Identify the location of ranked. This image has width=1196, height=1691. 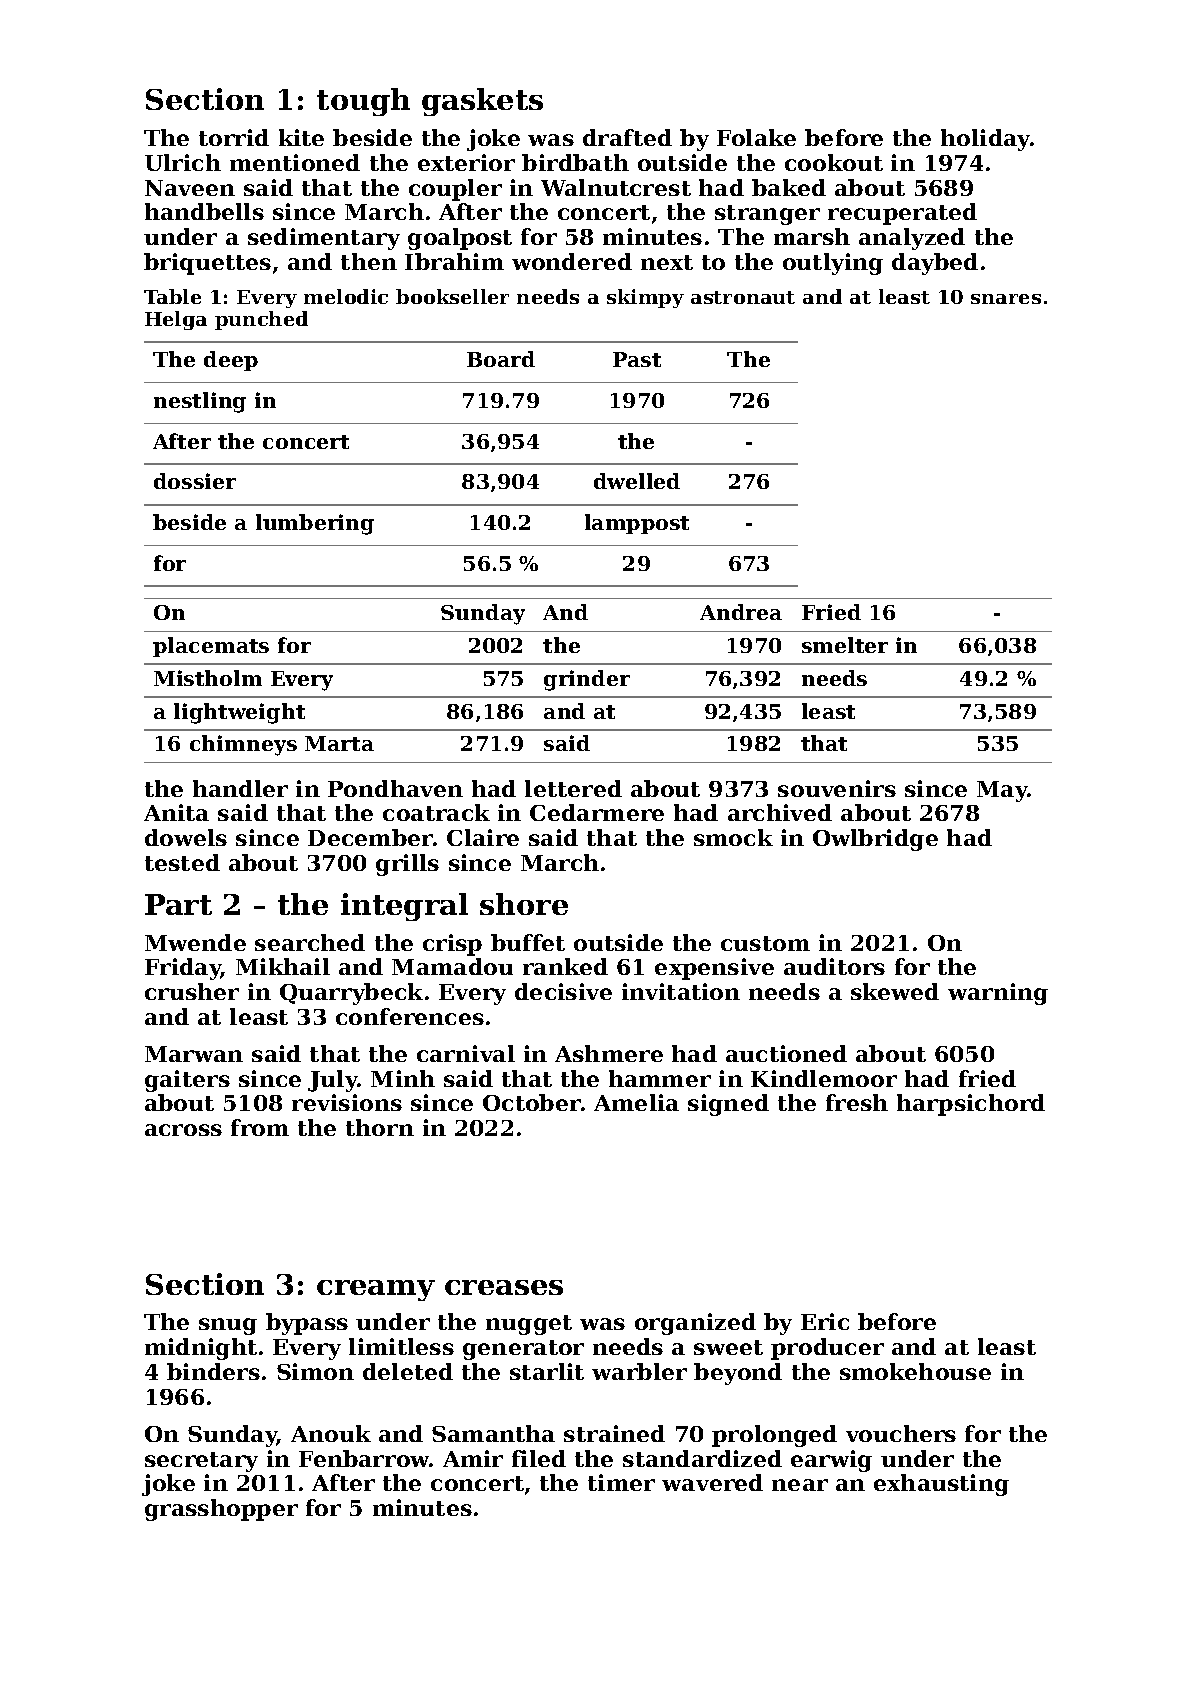
(565, 966).
